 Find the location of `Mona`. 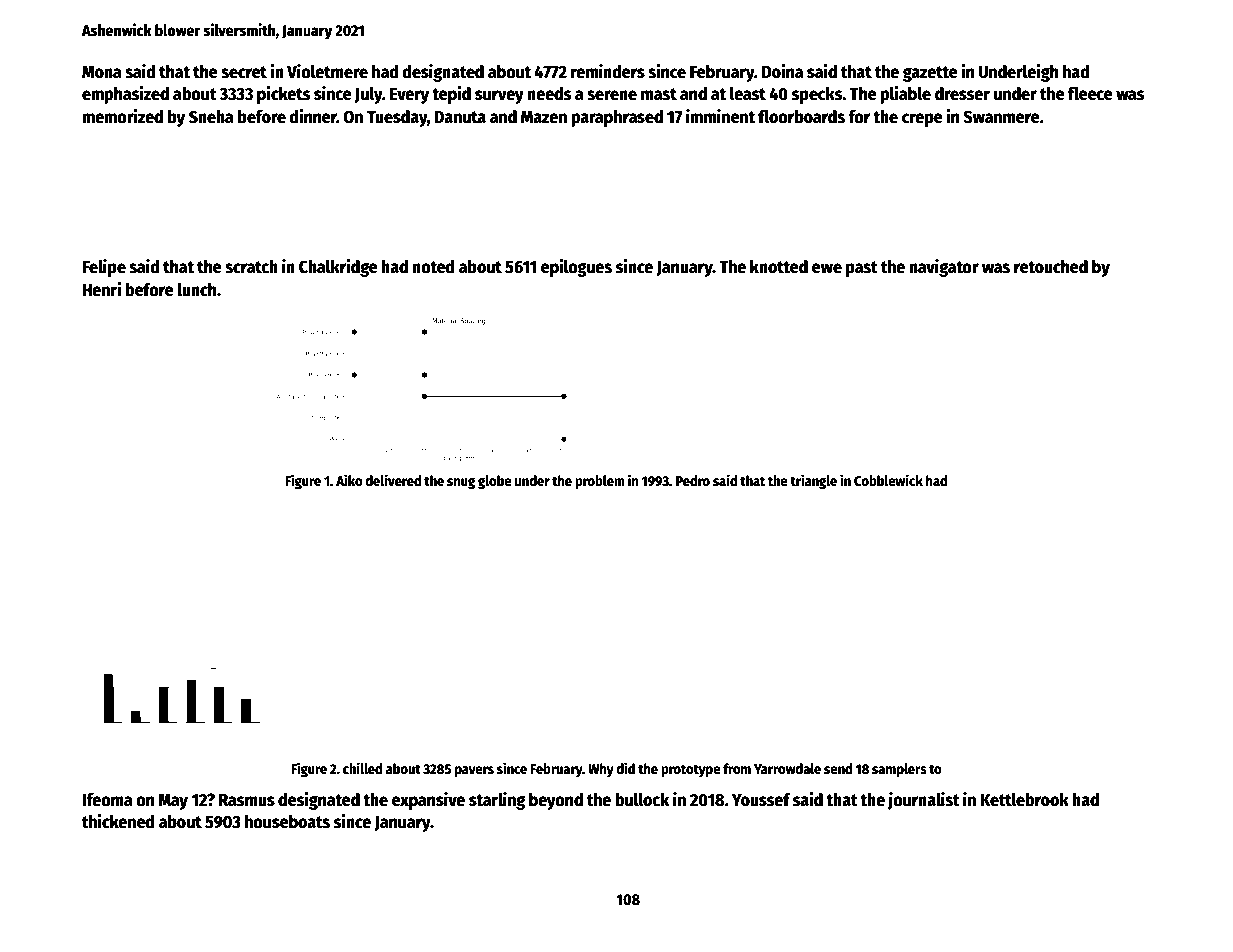

Mona is located at coordinates (102, 72).
